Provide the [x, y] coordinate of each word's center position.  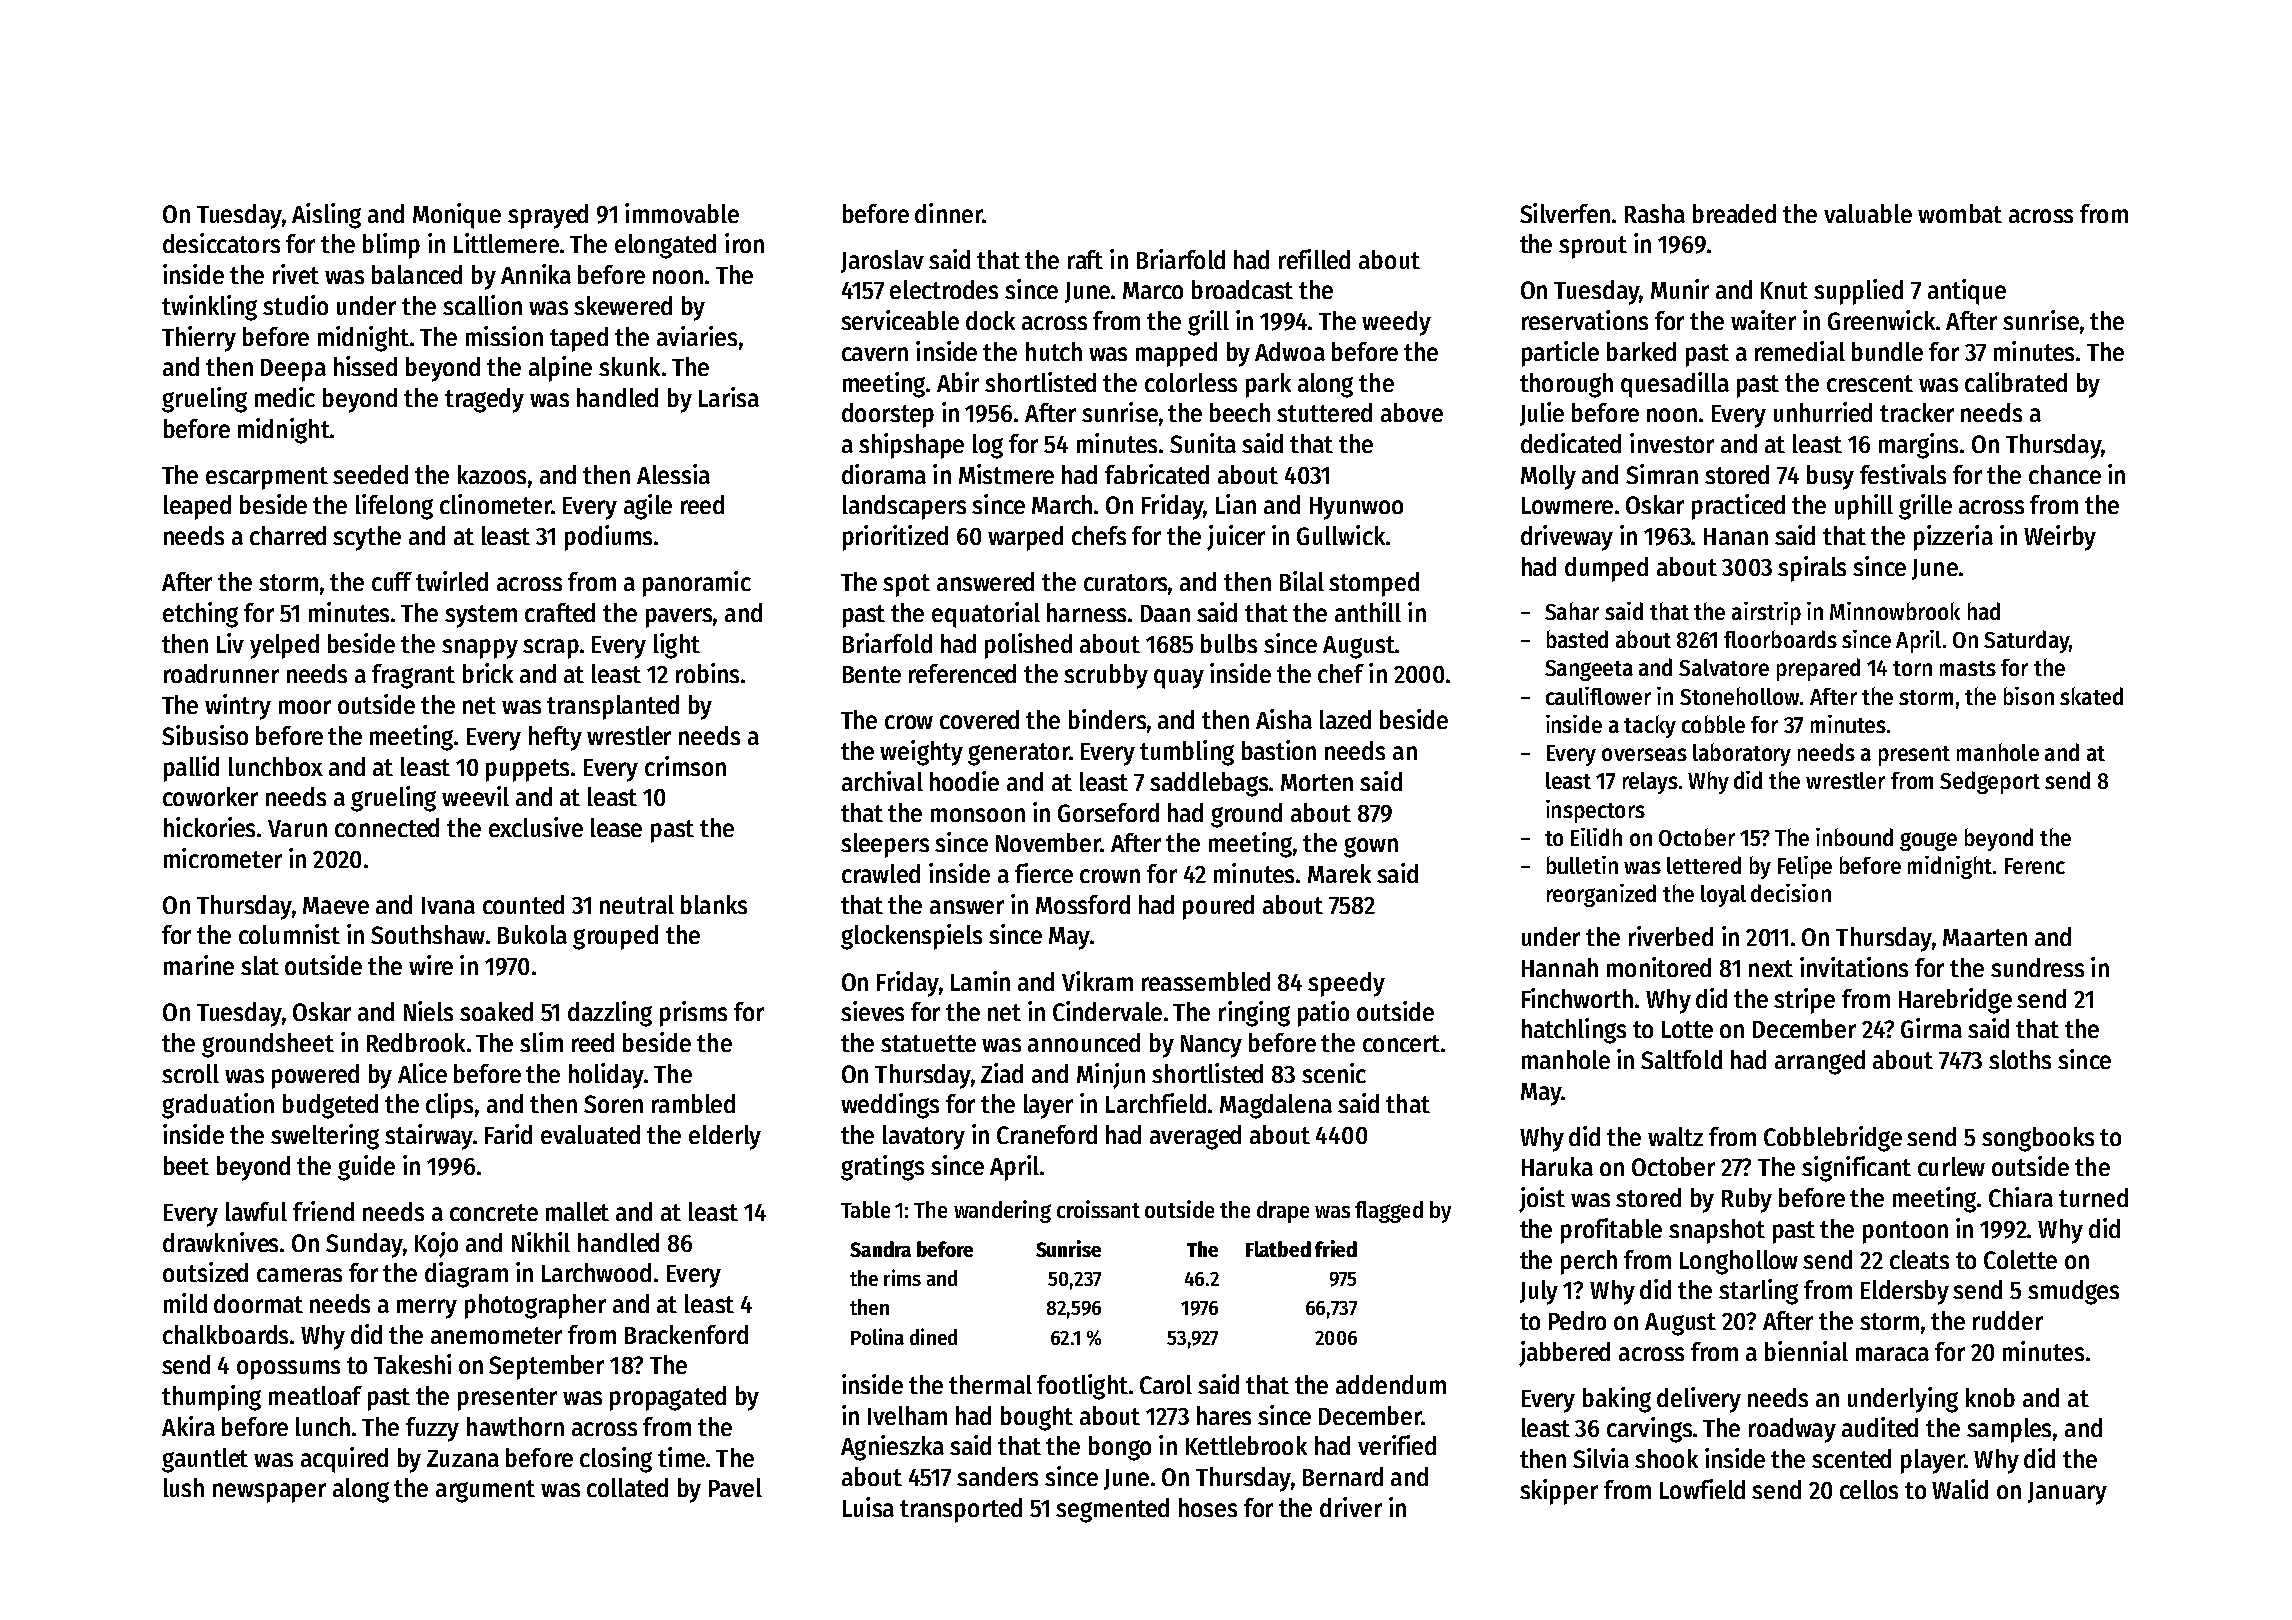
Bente [872, 674]
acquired [344, 1460]
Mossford [1083, 904]
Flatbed [1278, 1249]
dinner [948, 213]
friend [323, 1211]
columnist [289, 934]
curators [1125, 582]
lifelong [394, 507]
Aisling [326, 216]
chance [2065, 474]
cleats [1919, 1259]
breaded [1734, 213]
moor [305, 707]
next [1771, 968]
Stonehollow [1739, 696]
